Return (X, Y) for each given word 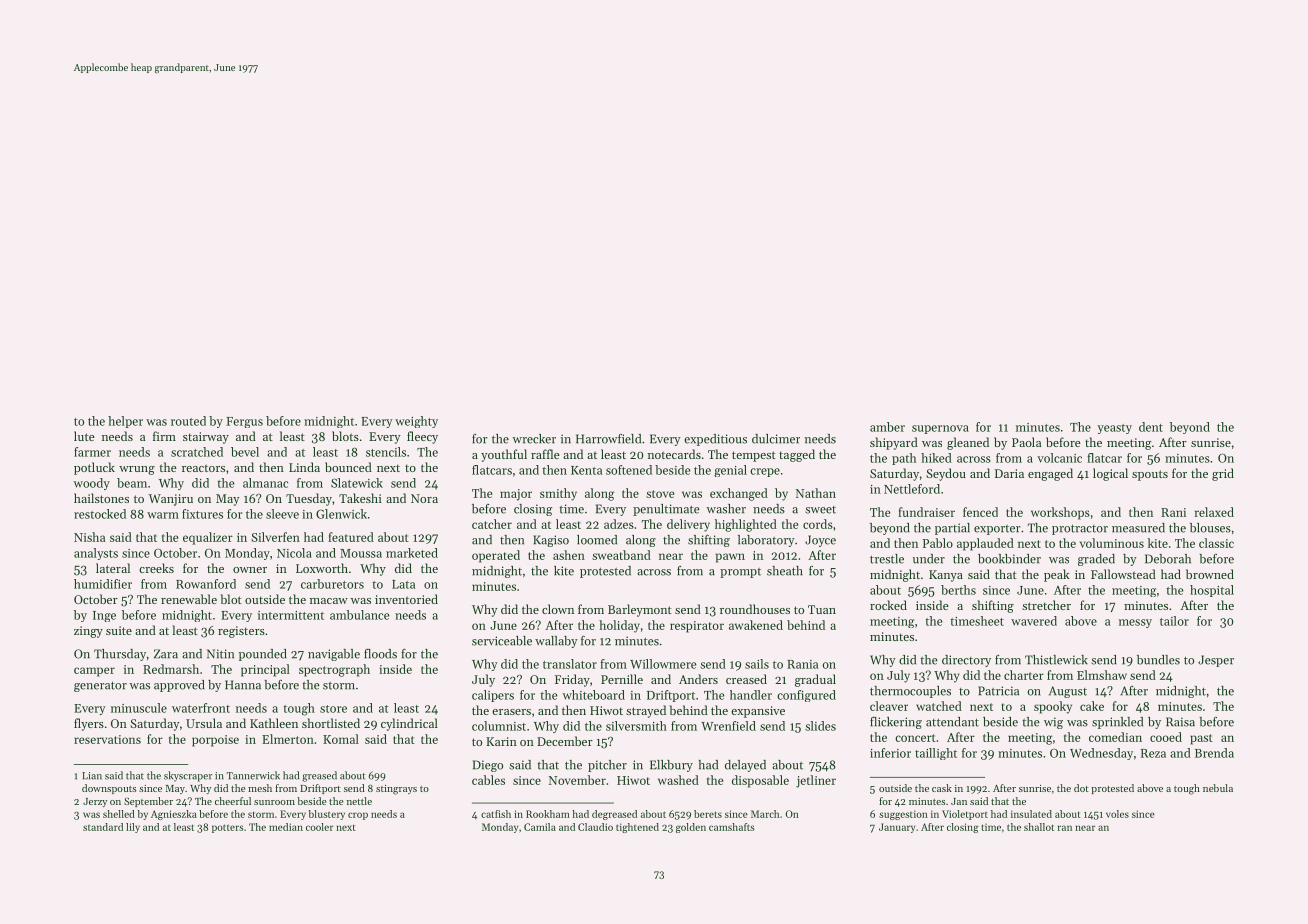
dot (1081, 788)
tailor (1174, 621)
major (516, 495)
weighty (416, 422)
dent (1151, 427)
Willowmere (663, 664)
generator (100, 686)
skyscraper (188, 776)
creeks (156, 568)
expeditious (715, 440)
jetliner (816, 781)
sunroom (274, 802)
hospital (1212, 591)
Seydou (946, 474)
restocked (100, 514)
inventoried (406, 599)
